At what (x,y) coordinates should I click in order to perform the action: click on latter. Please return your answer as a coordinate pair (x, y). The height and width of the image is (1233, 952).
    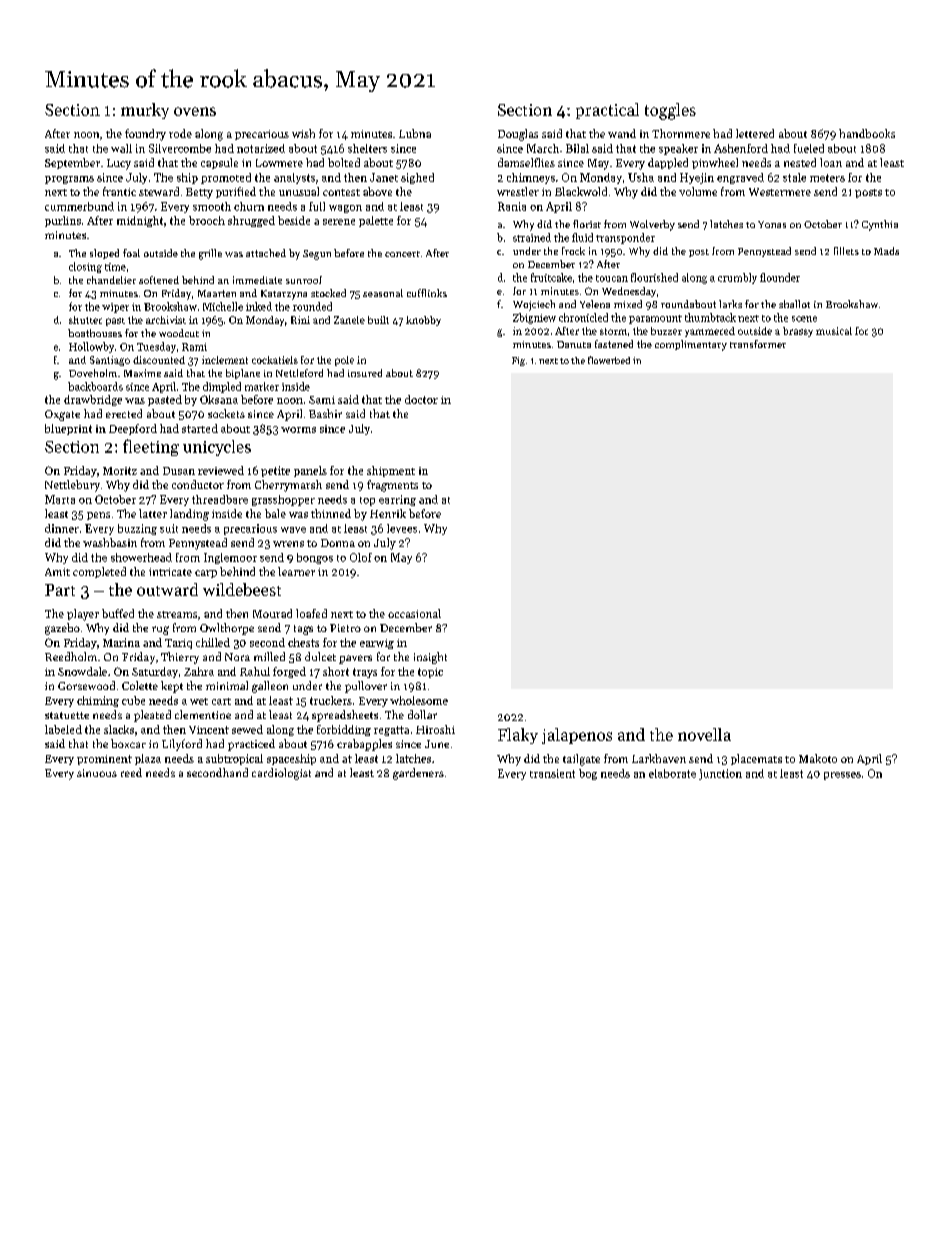
    Looking at the image, I should click on (153, 513).
